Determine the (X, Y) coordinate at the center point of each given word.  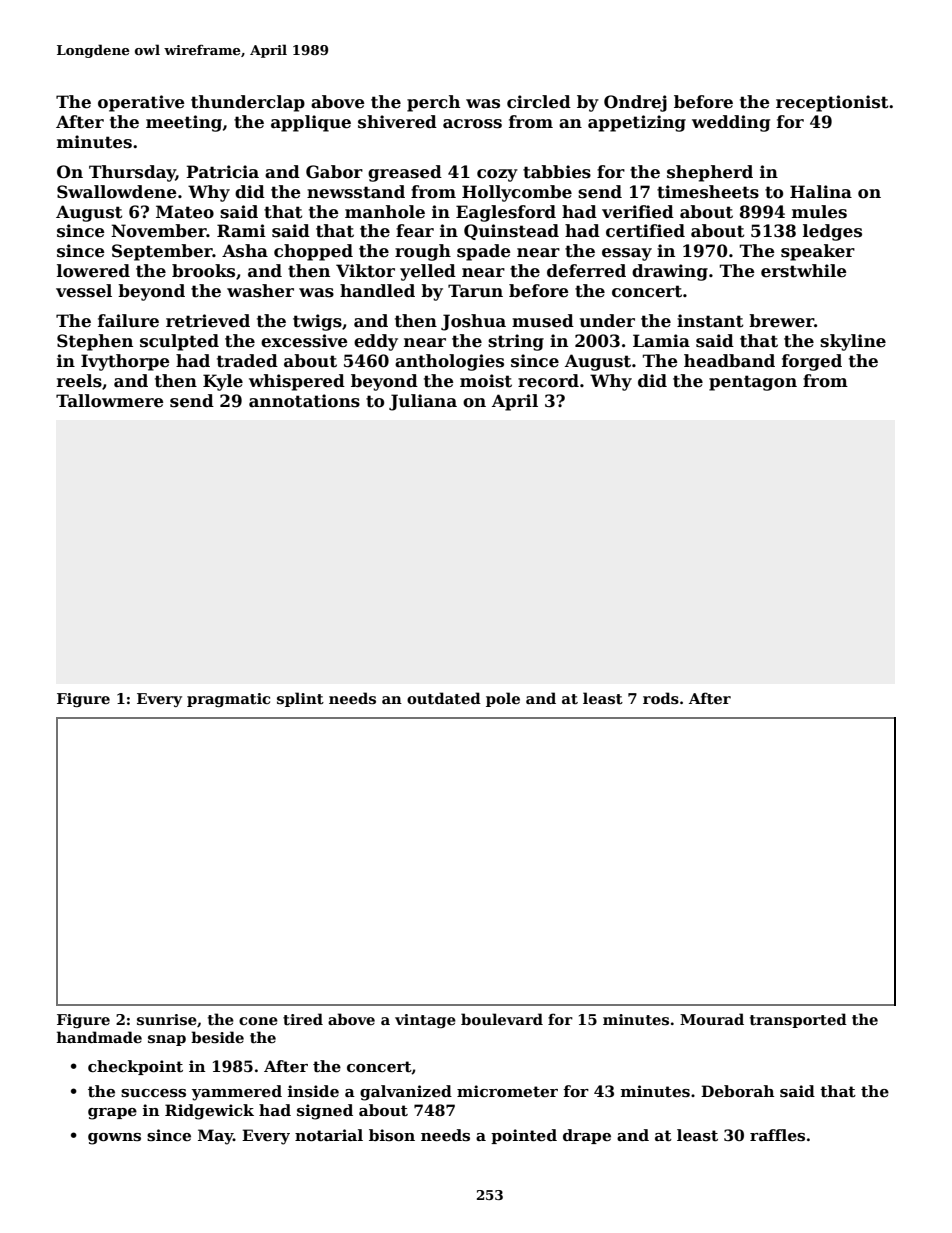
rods (661, 698)
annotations (304, 401)
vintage (425, 1021)
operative (141, 103)
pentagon (753, 383)
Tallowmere (109, 401)
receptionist (832, 103)
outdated (444, 698)
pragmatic (228, 700)
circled (539, 102)
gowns (114, 1139)
